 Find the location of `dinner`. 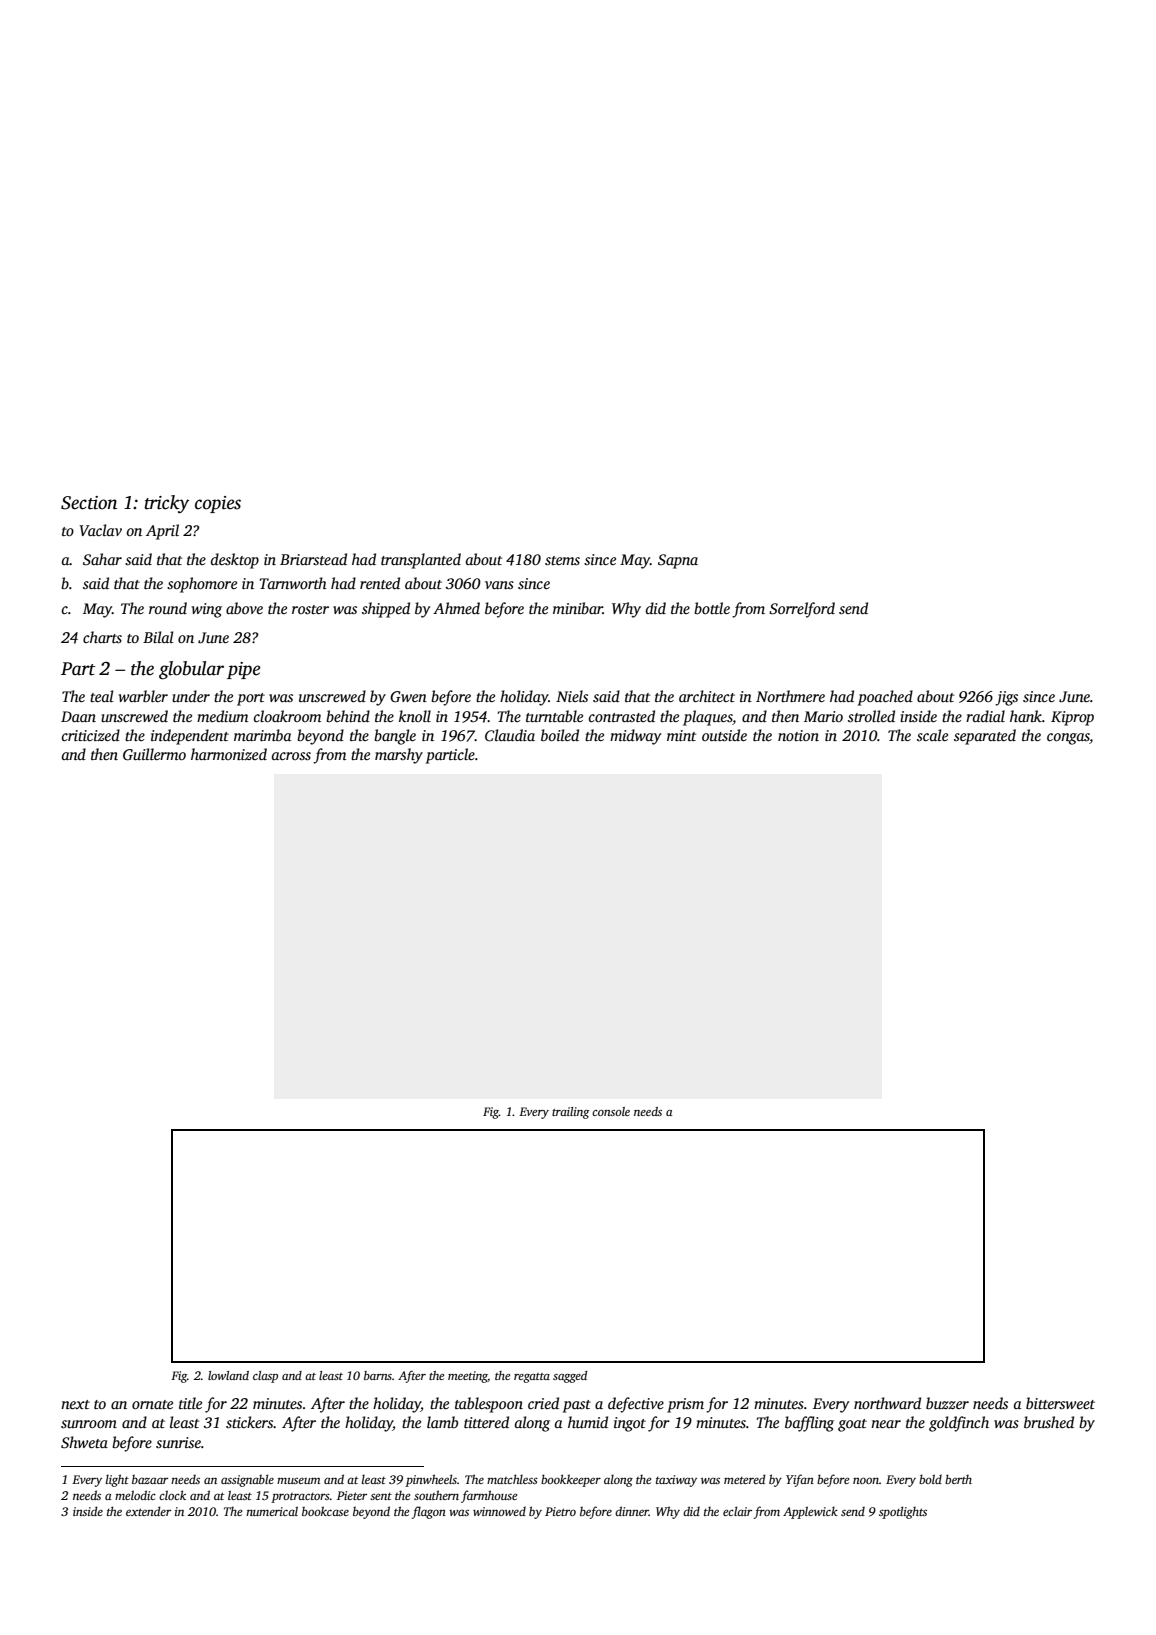

dinner is located at coordinates (632, 1511).
